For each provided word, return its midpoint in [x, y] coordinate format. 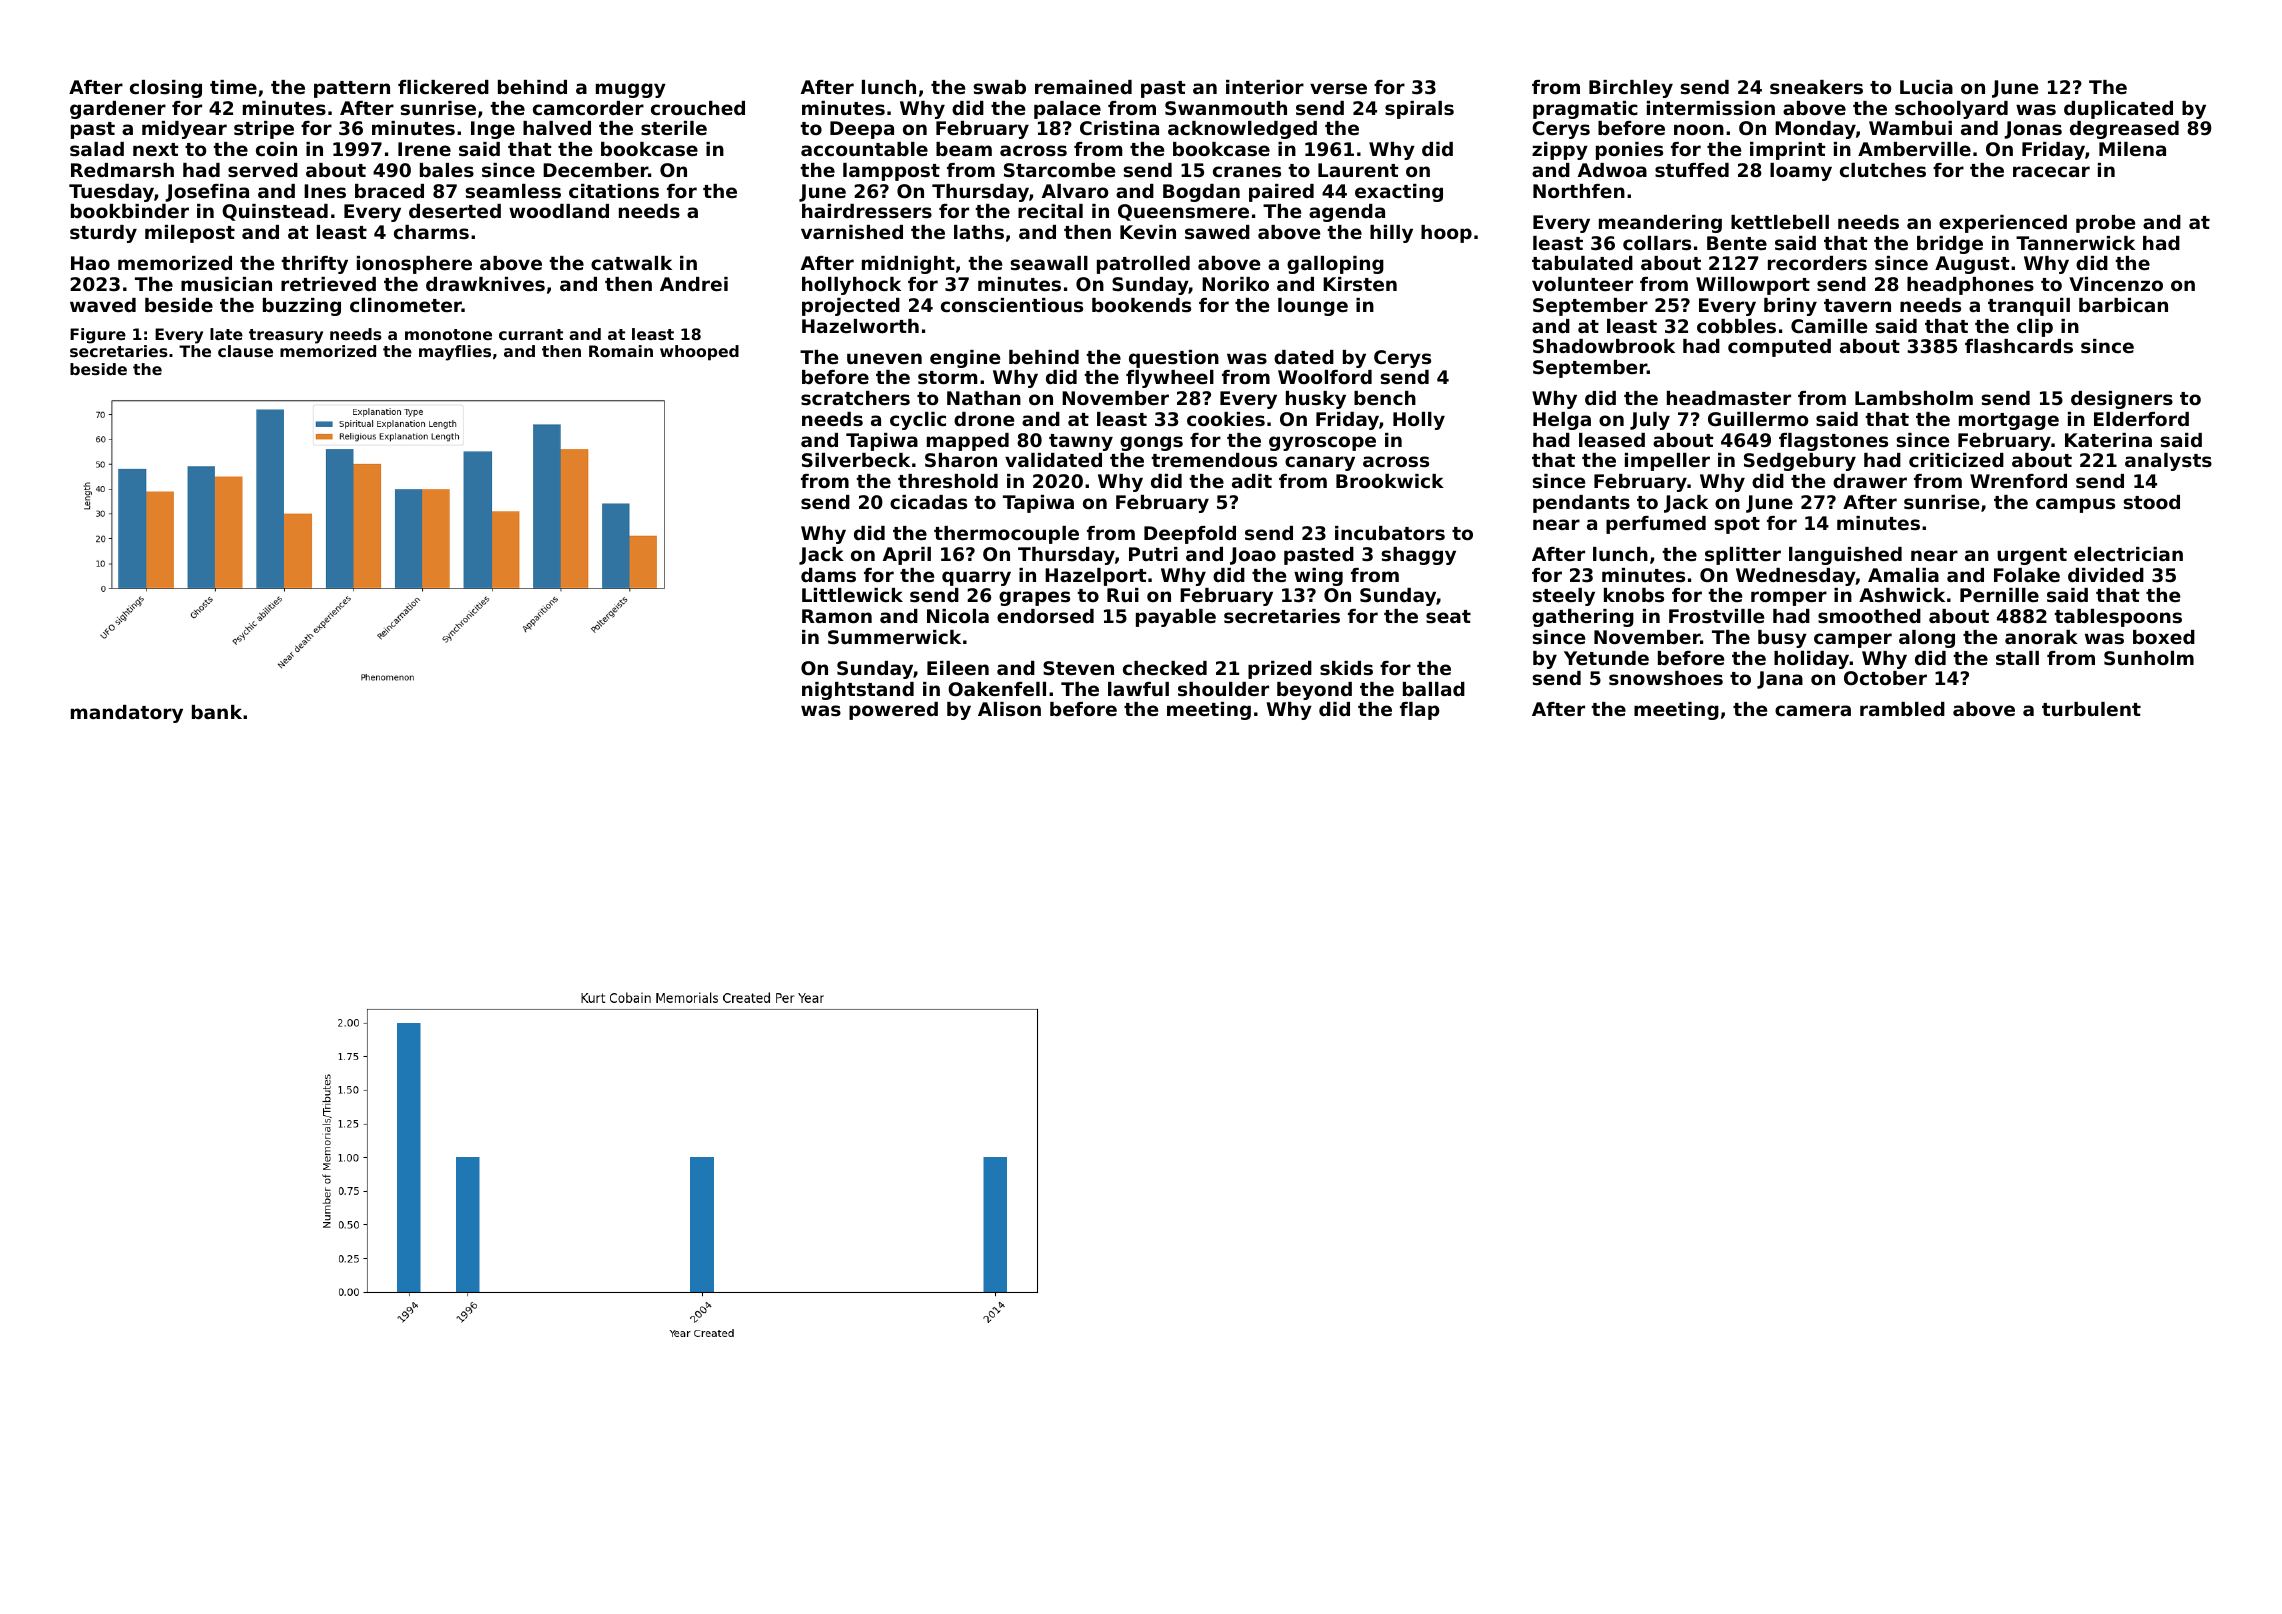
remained [1083, 87]
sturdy [103, 234]
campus [2075, 505]
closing [166, 89]
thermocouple [1006, 535]
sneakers [1816, 87]
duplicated [2118, 110]
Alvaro [1075, 191]
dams [828, 575]
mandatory [127, 714]
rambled [1902, 709]
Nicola [958, 616]
